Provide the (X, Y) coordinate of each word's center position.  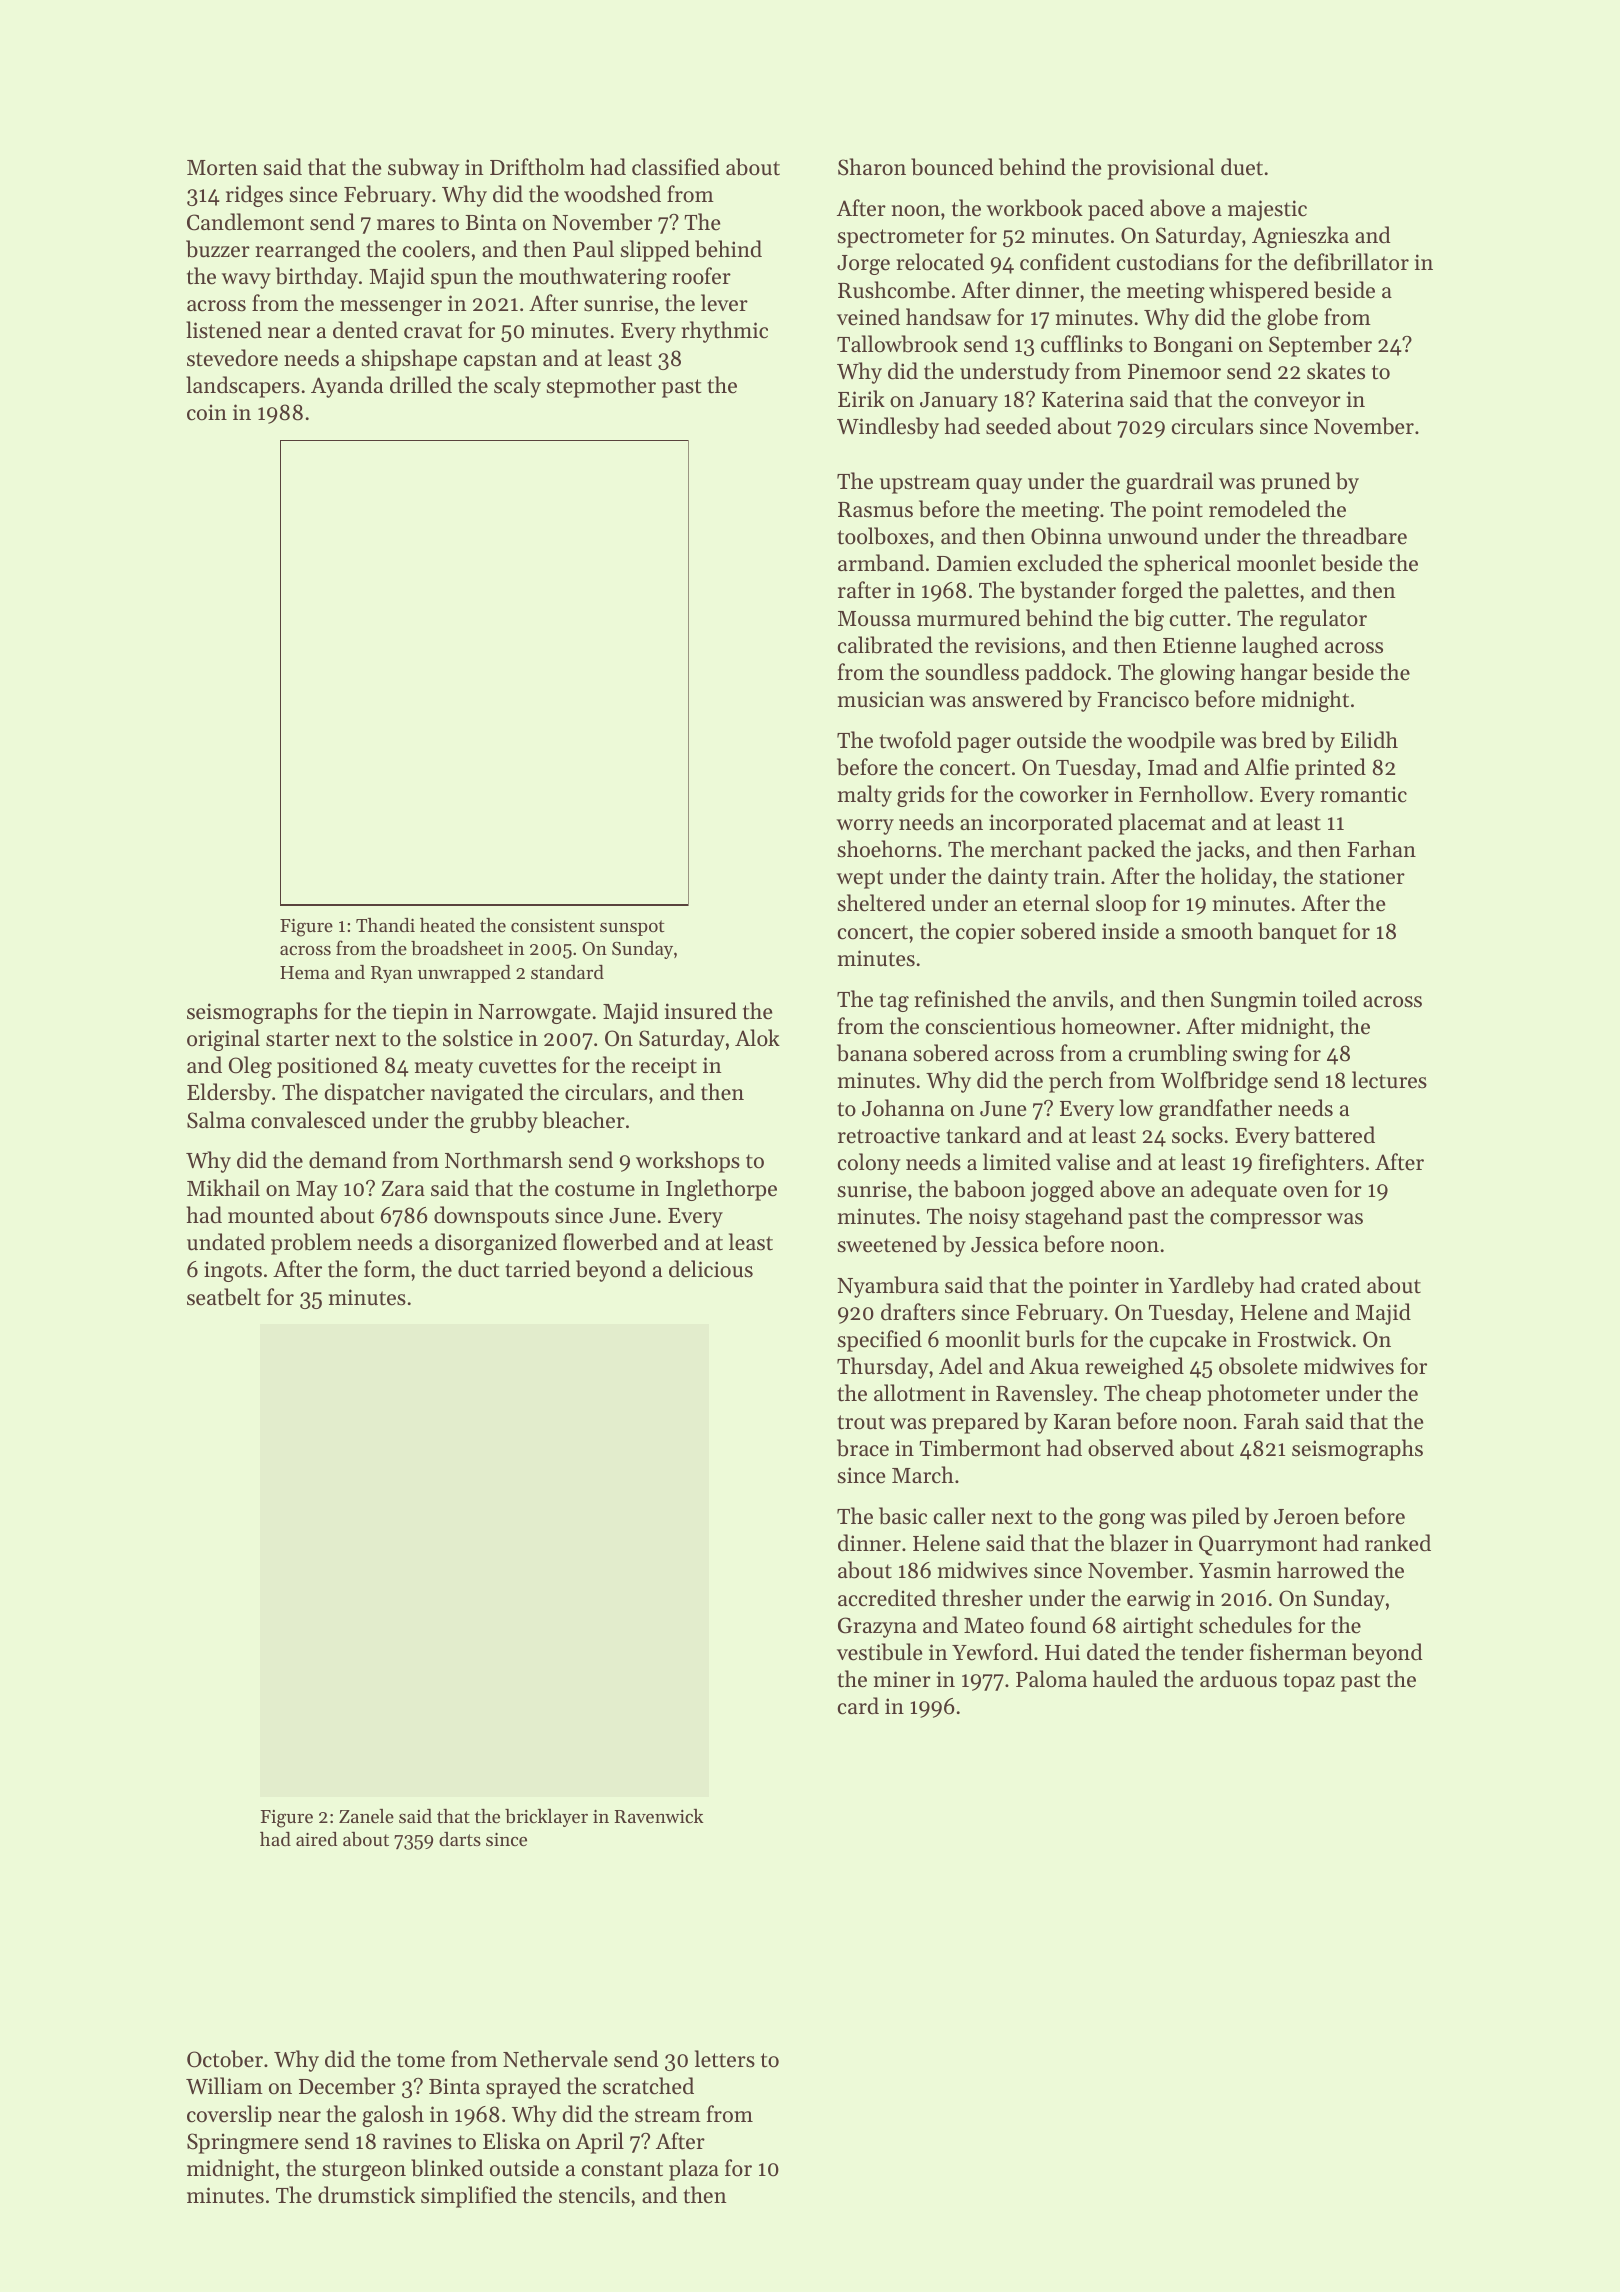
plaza (694, 2170)
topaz (1309, 1682)
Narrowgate (534, 1014)
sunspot (632, 928)
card (858, 1706)
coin (207, 412)
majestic (1267, 210)
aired (317, 1839)
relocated (940, 262)
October (225, 2059)
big (1149, 620)
